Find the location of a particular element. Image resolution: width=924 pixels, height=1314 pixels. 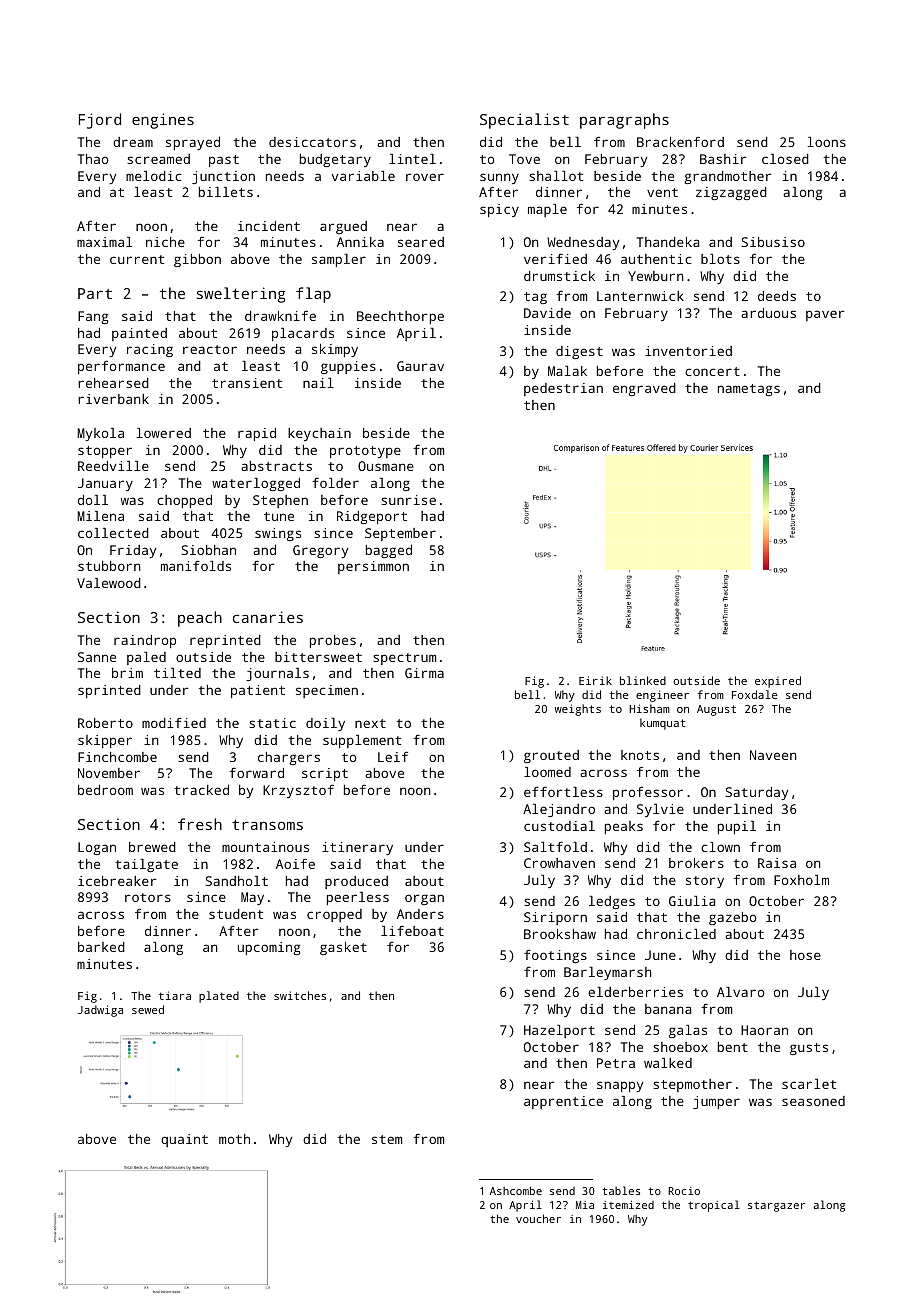

loons is located at coordinates (827, 142).
